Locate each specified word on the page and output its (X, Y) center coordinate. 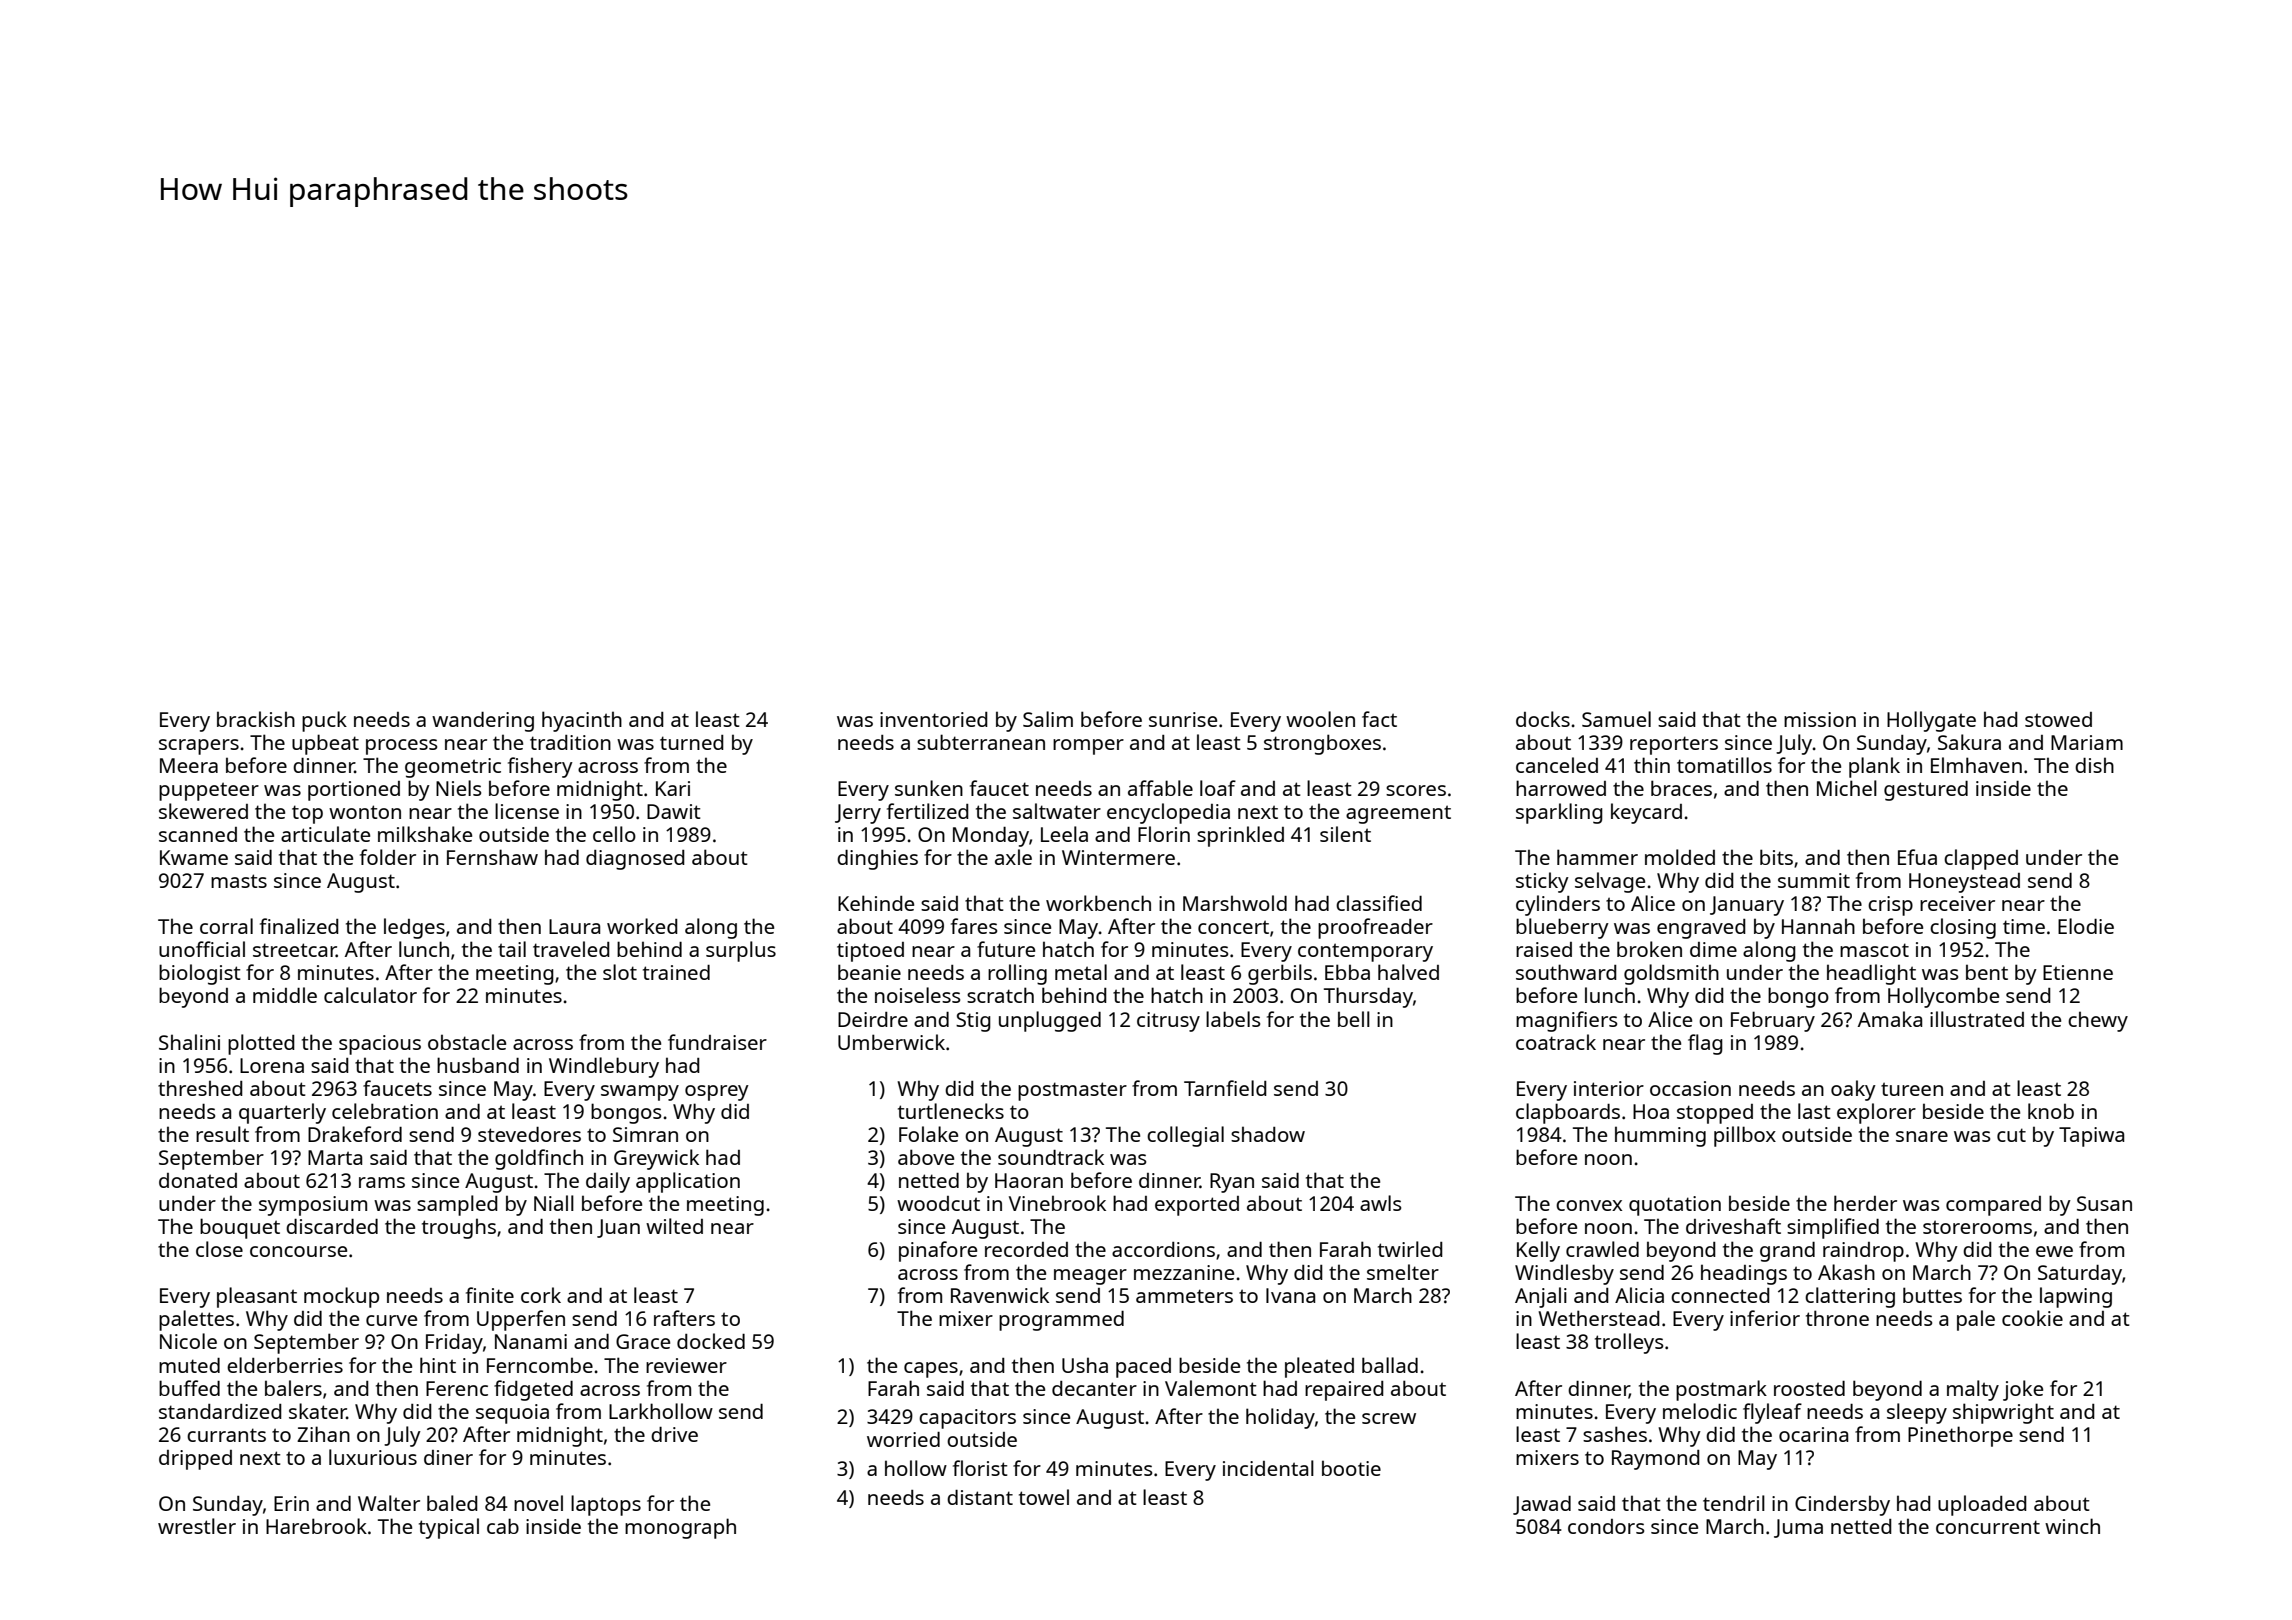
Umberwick (891, 1042)
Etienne (2078, 972)
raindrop (1863, 1252)
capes (931, 1370)
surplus (741, 951)
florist (980, 1468)
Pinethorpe (1960, 1436)
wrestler (197, 1526)
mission (1820, 719)
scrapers (199, 747)
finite (490, 1295)
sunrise (1183, 719)
